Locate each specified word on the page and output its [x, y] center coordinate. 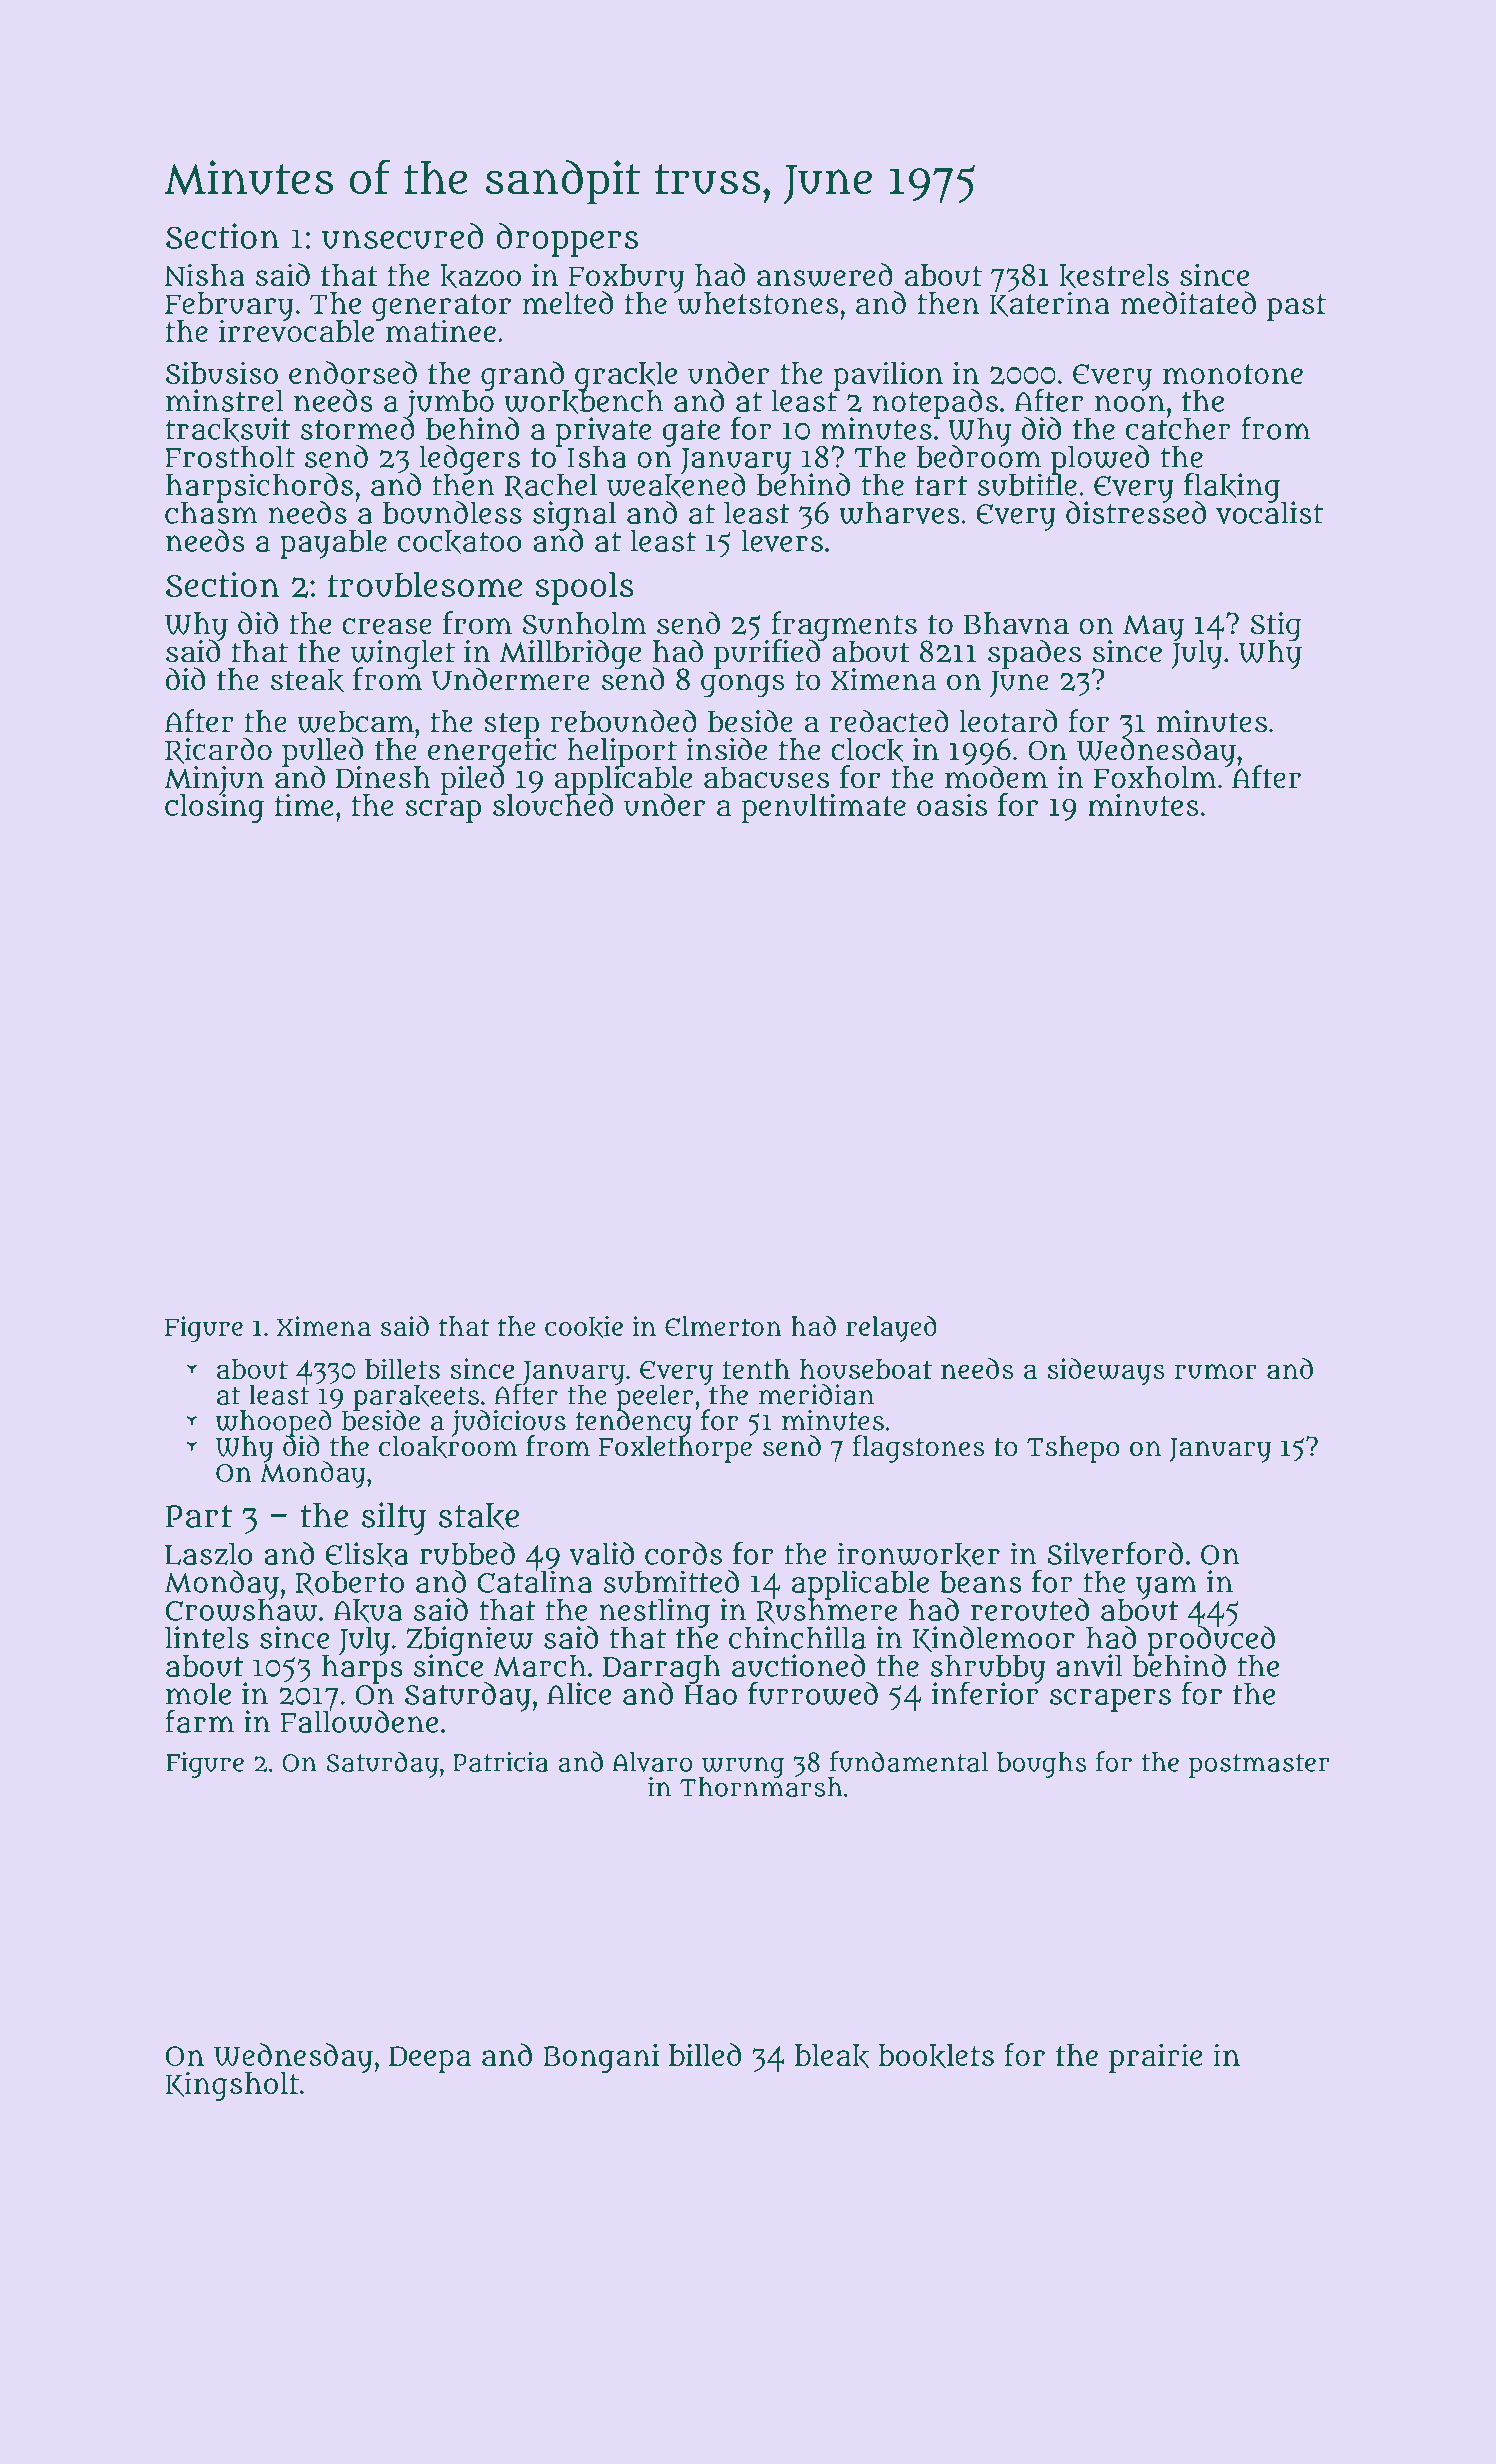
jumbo [449, 404]
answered [825, 275]
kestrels [1114, 276]
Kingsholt [232, 2086]
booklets [936, 2056]
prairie [1155, 2058]
